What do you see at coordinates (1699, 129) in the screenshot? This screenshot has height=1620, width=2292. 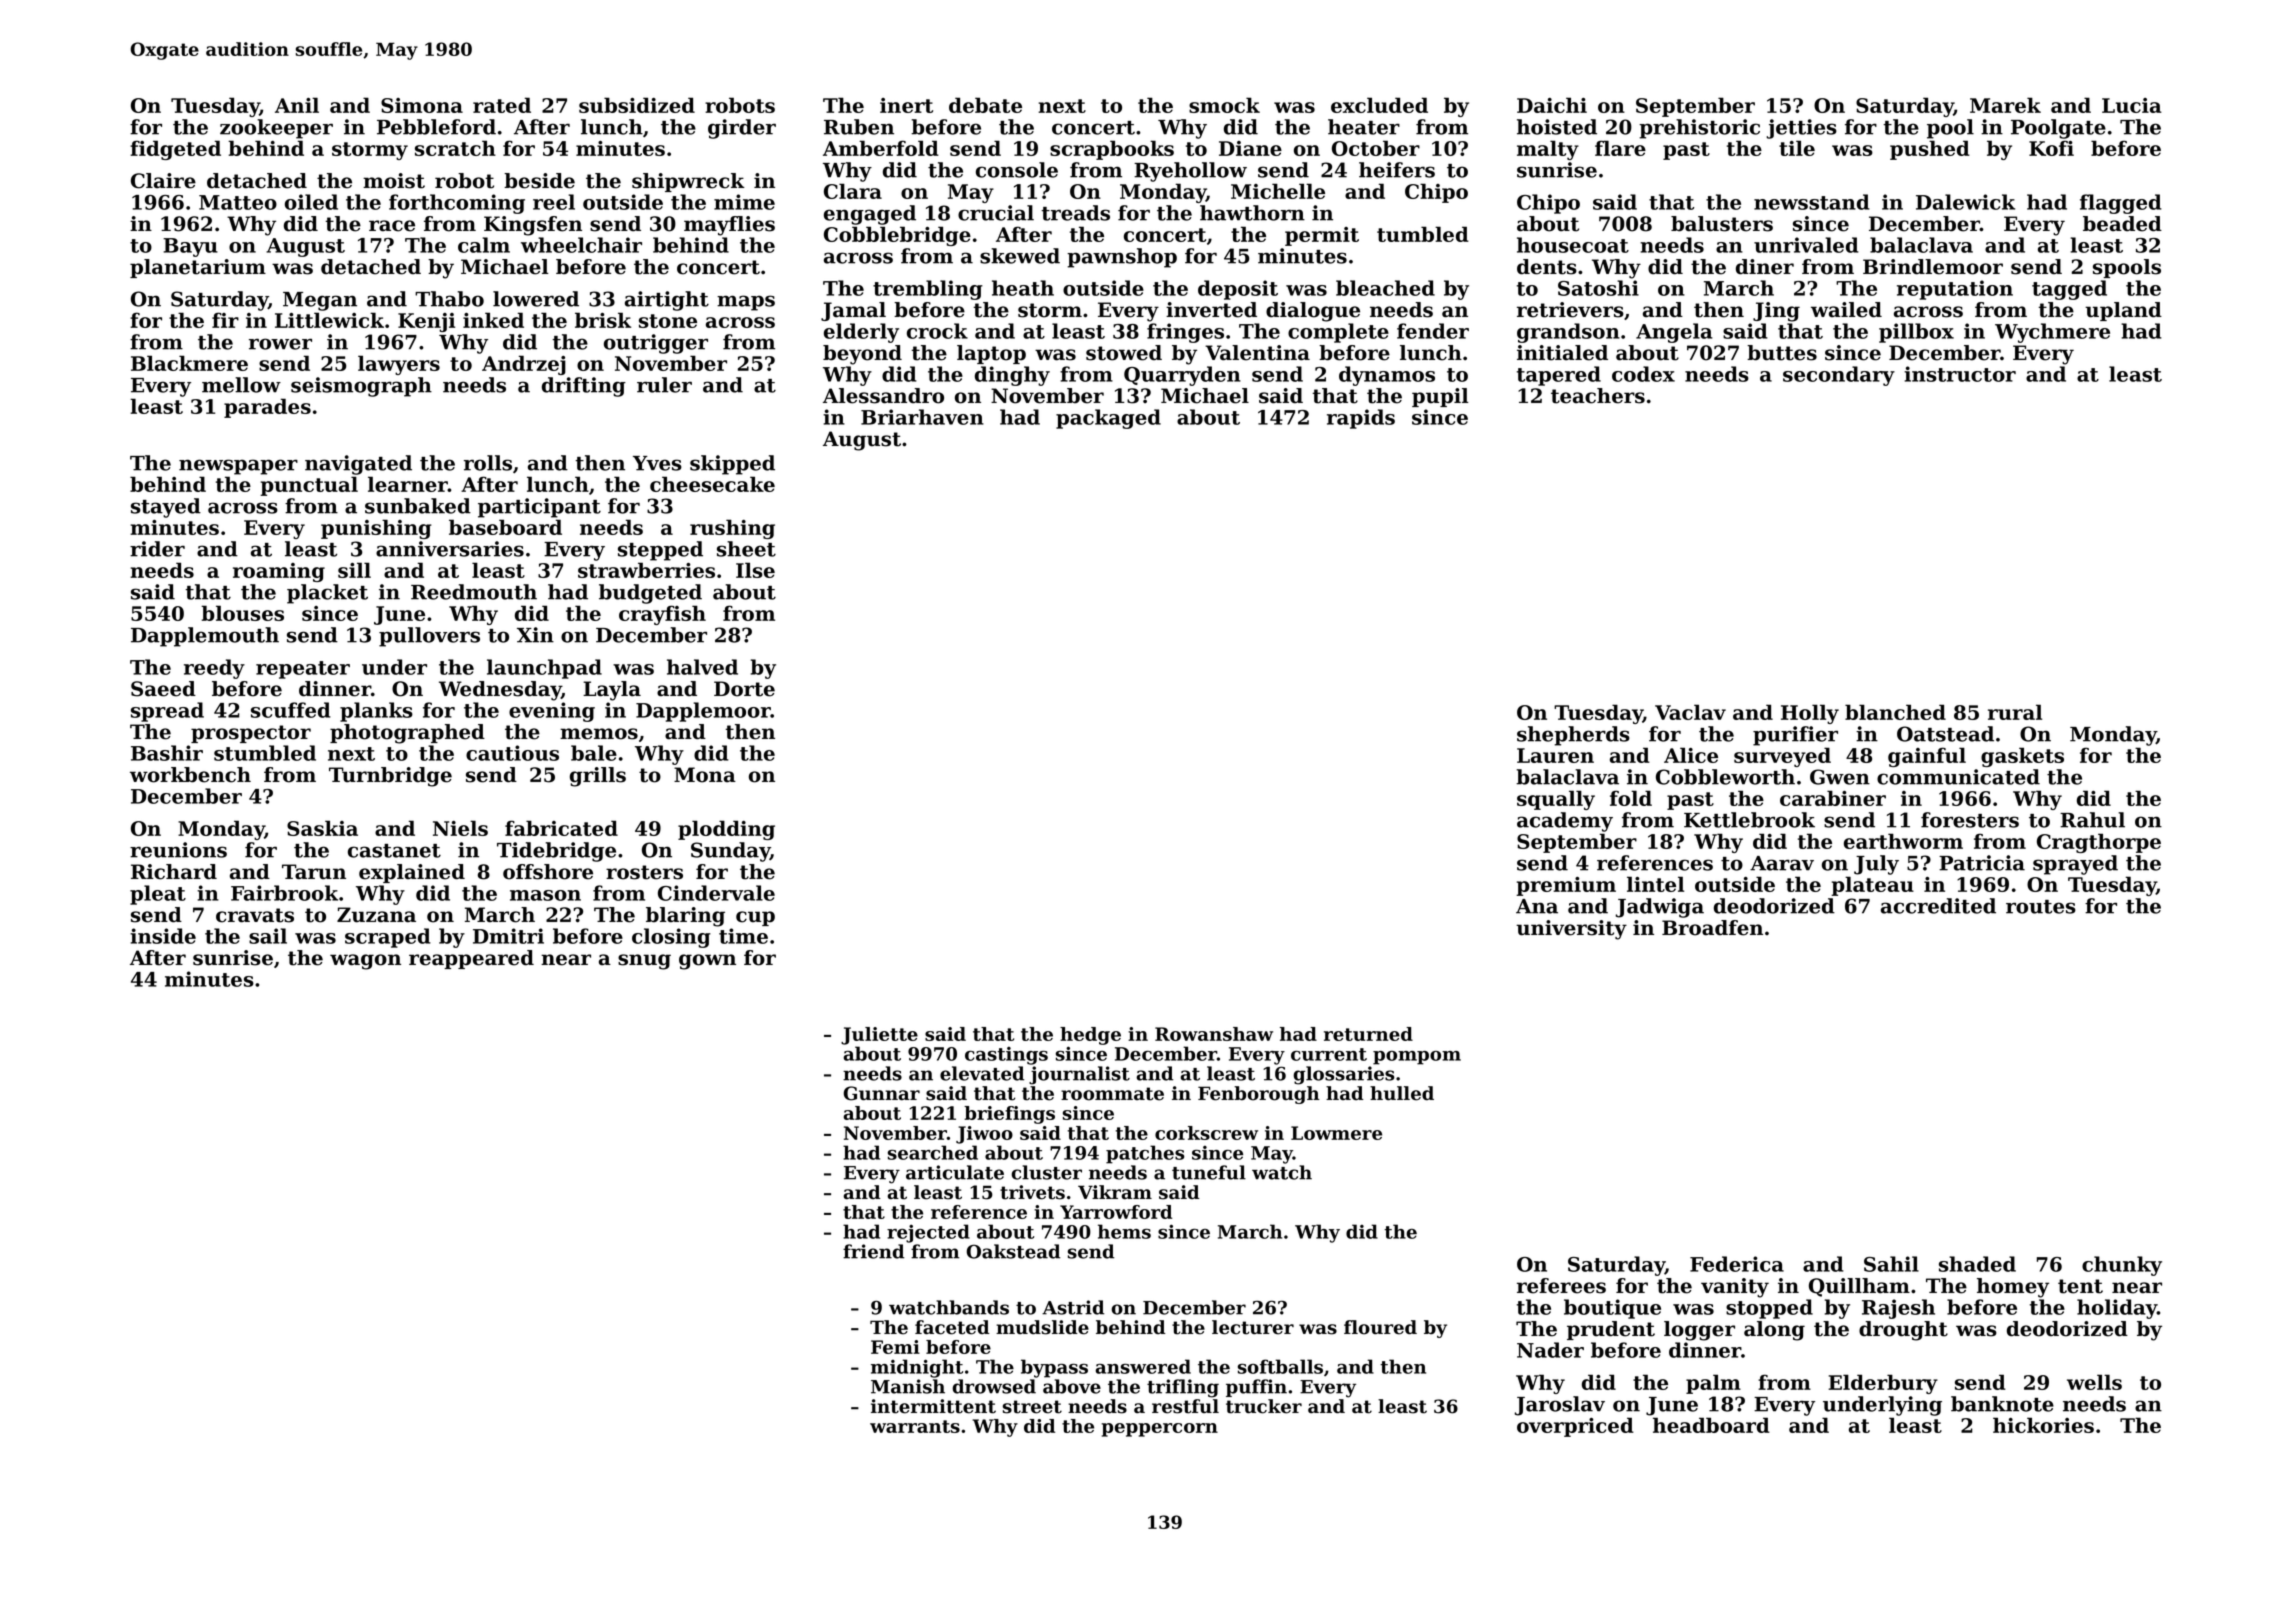 I see `prehistoric` at bounding box center [1699, 129].
